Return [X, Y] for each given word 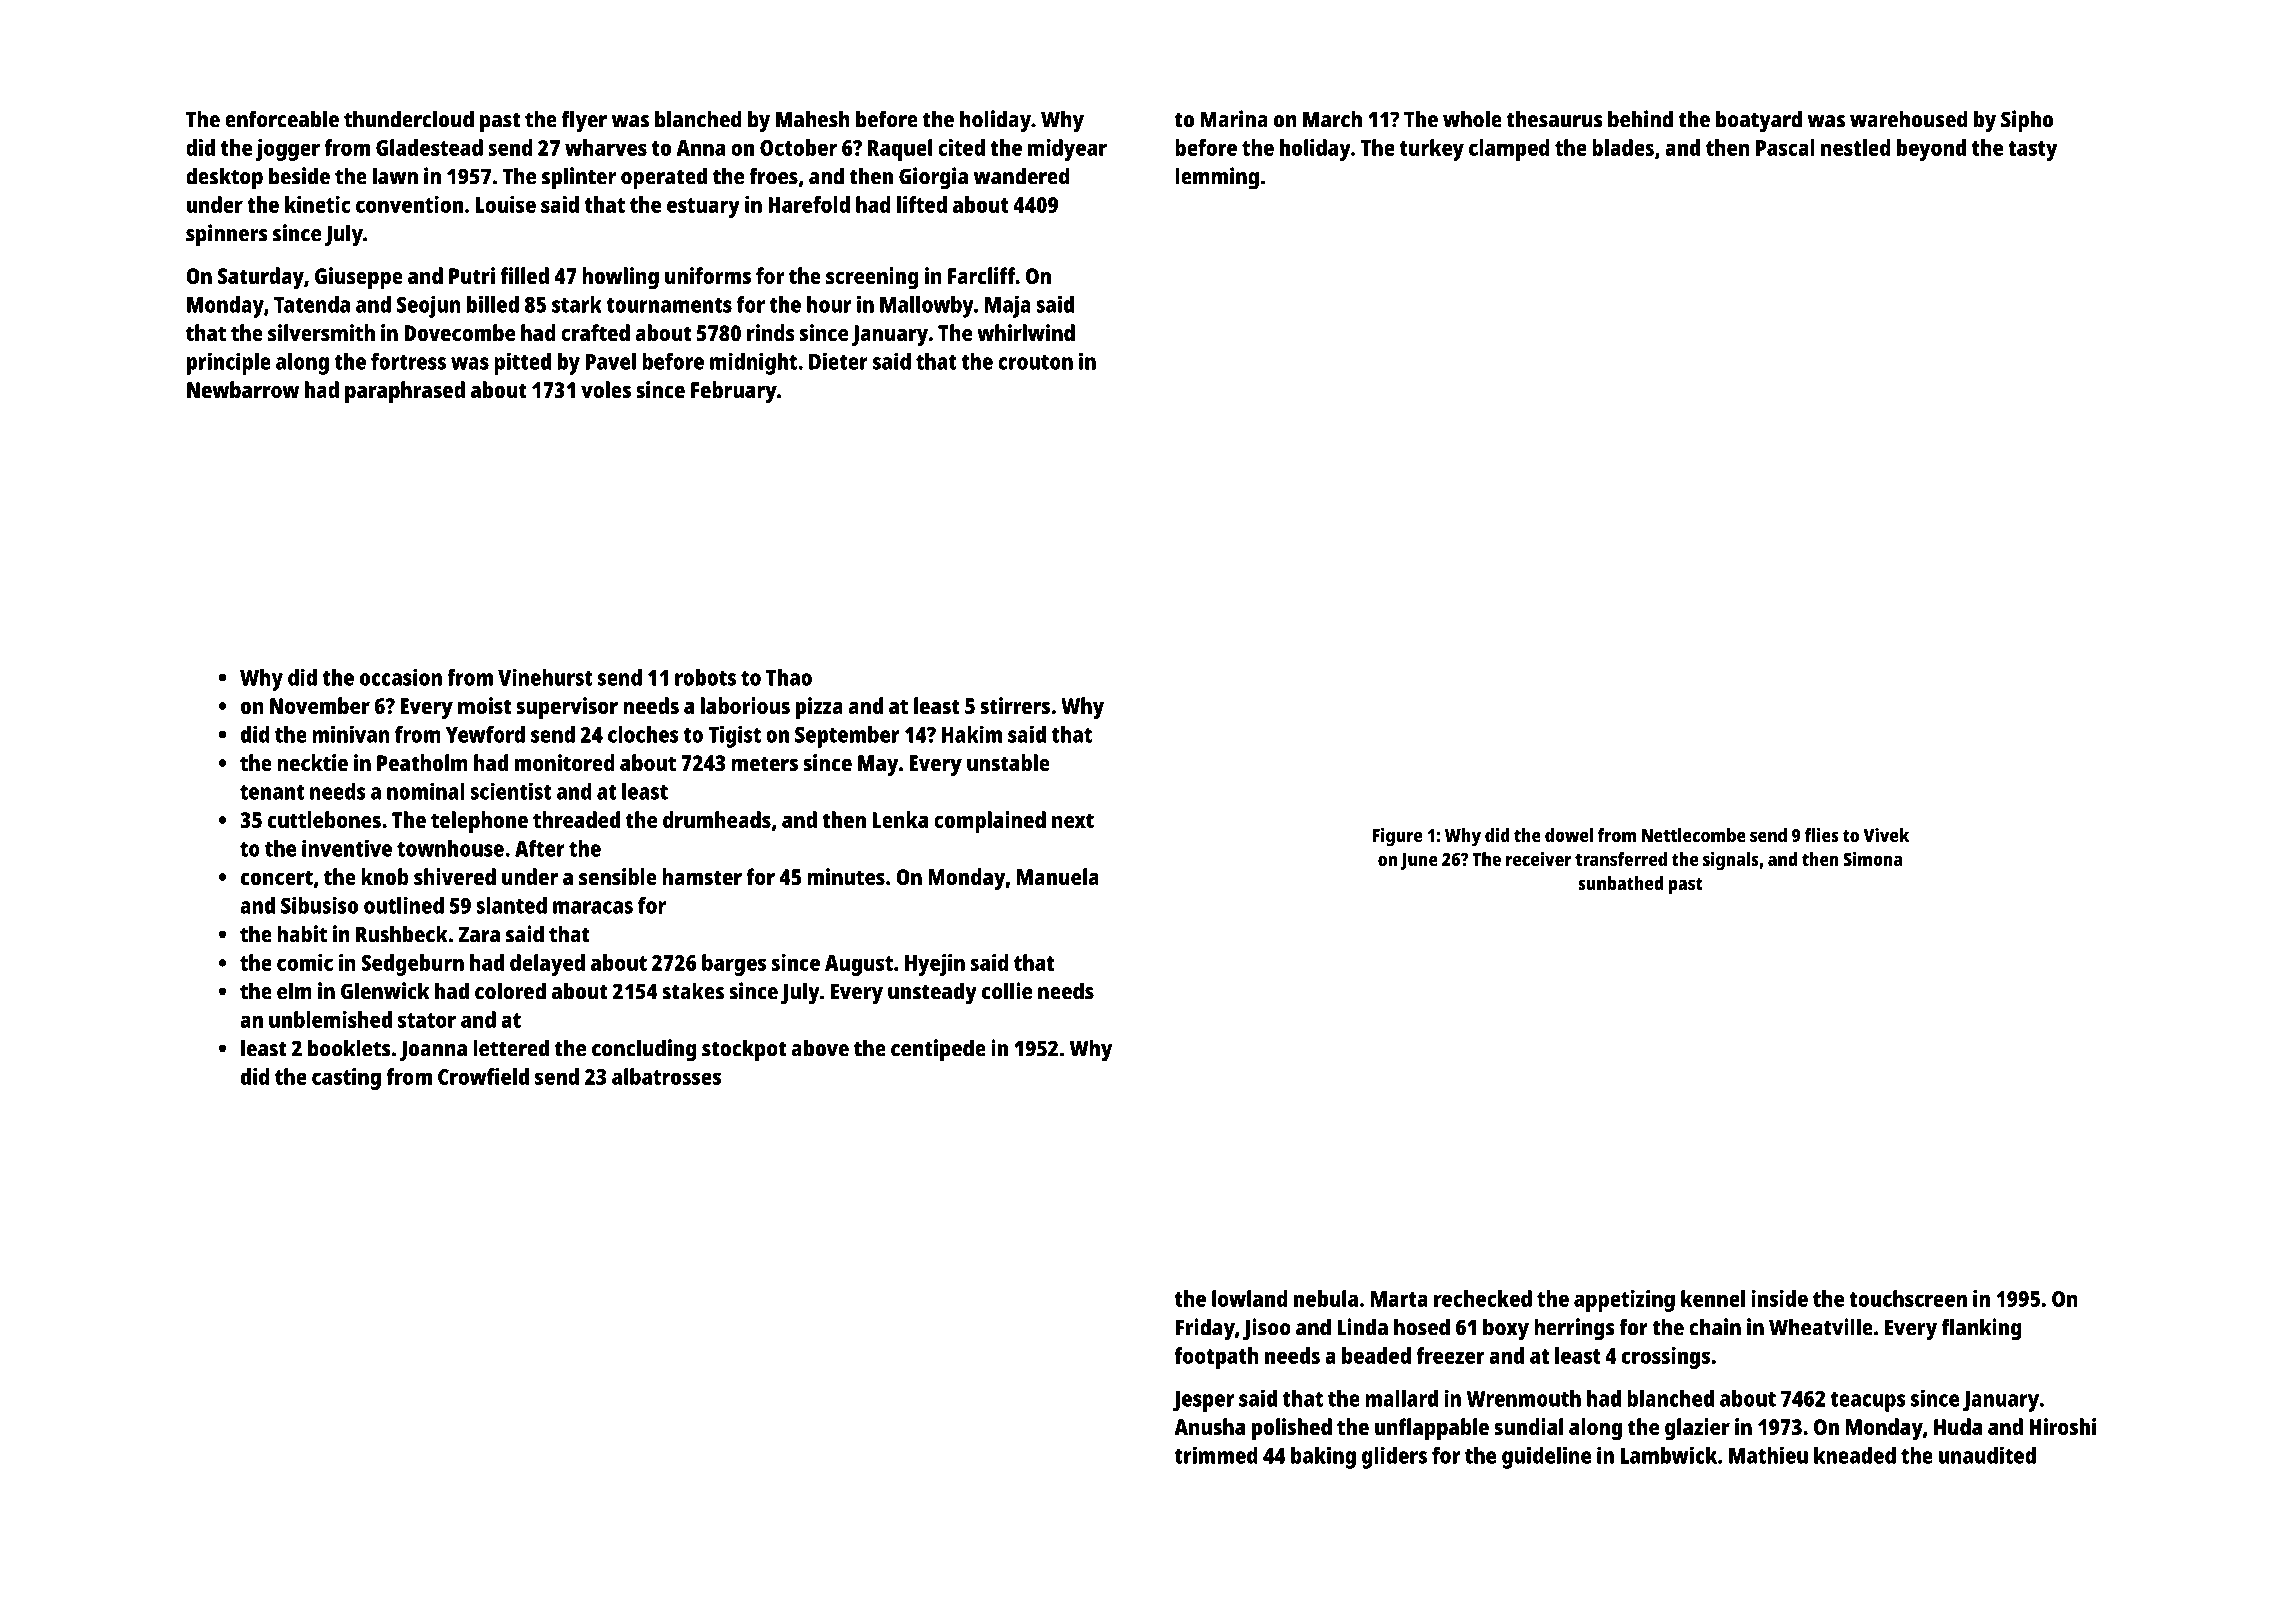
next [1073, 820]
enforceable [282, 119]
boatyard [1759, 121]
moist [484, 705]
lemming [1217, 178]
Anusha [1210, 1426]
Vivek [1886, 835]
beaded [1376, 1355]
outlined [404, 905]
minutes [846, 876]
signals [1731, 861]
